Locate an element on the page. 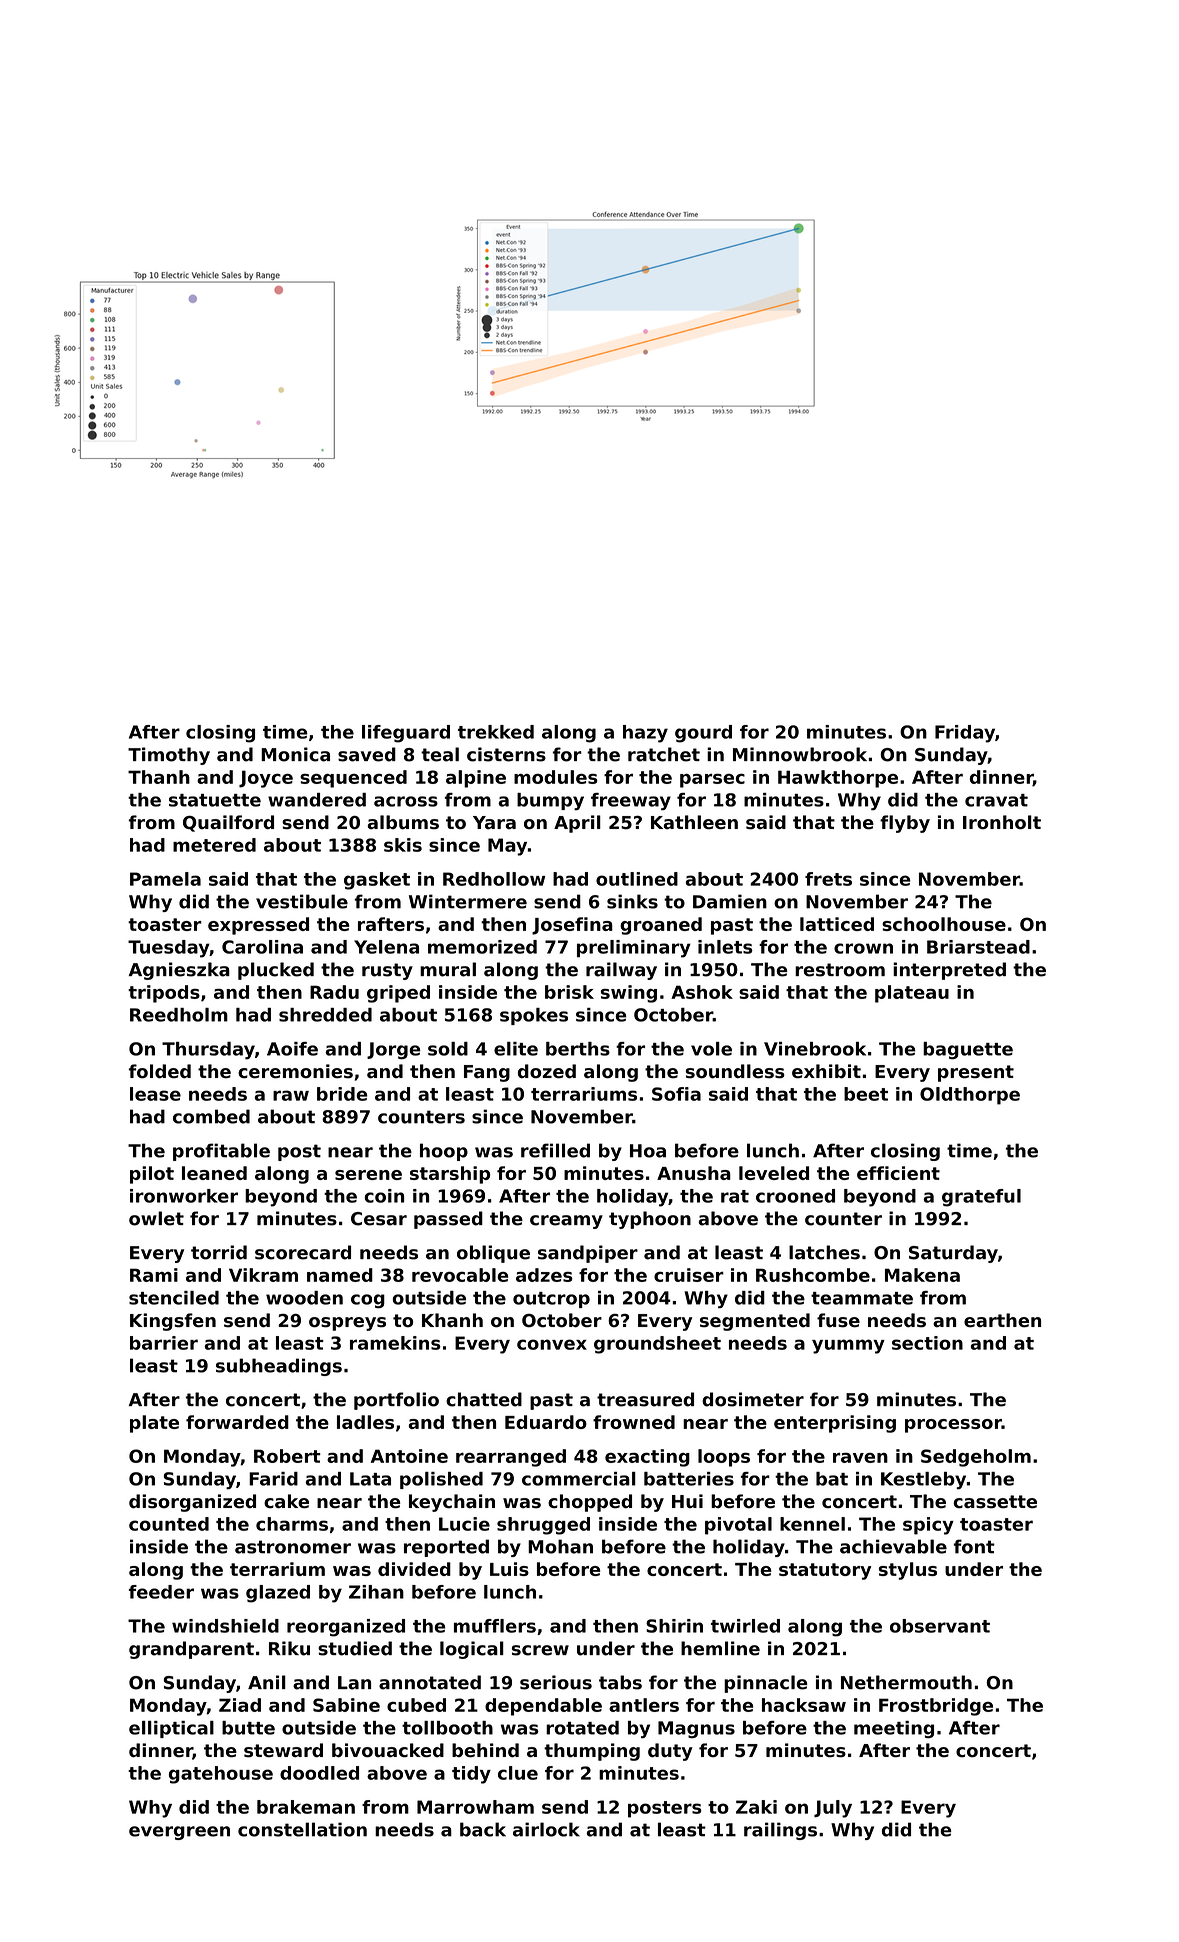  gourd is located at coordinates (703, 734).
